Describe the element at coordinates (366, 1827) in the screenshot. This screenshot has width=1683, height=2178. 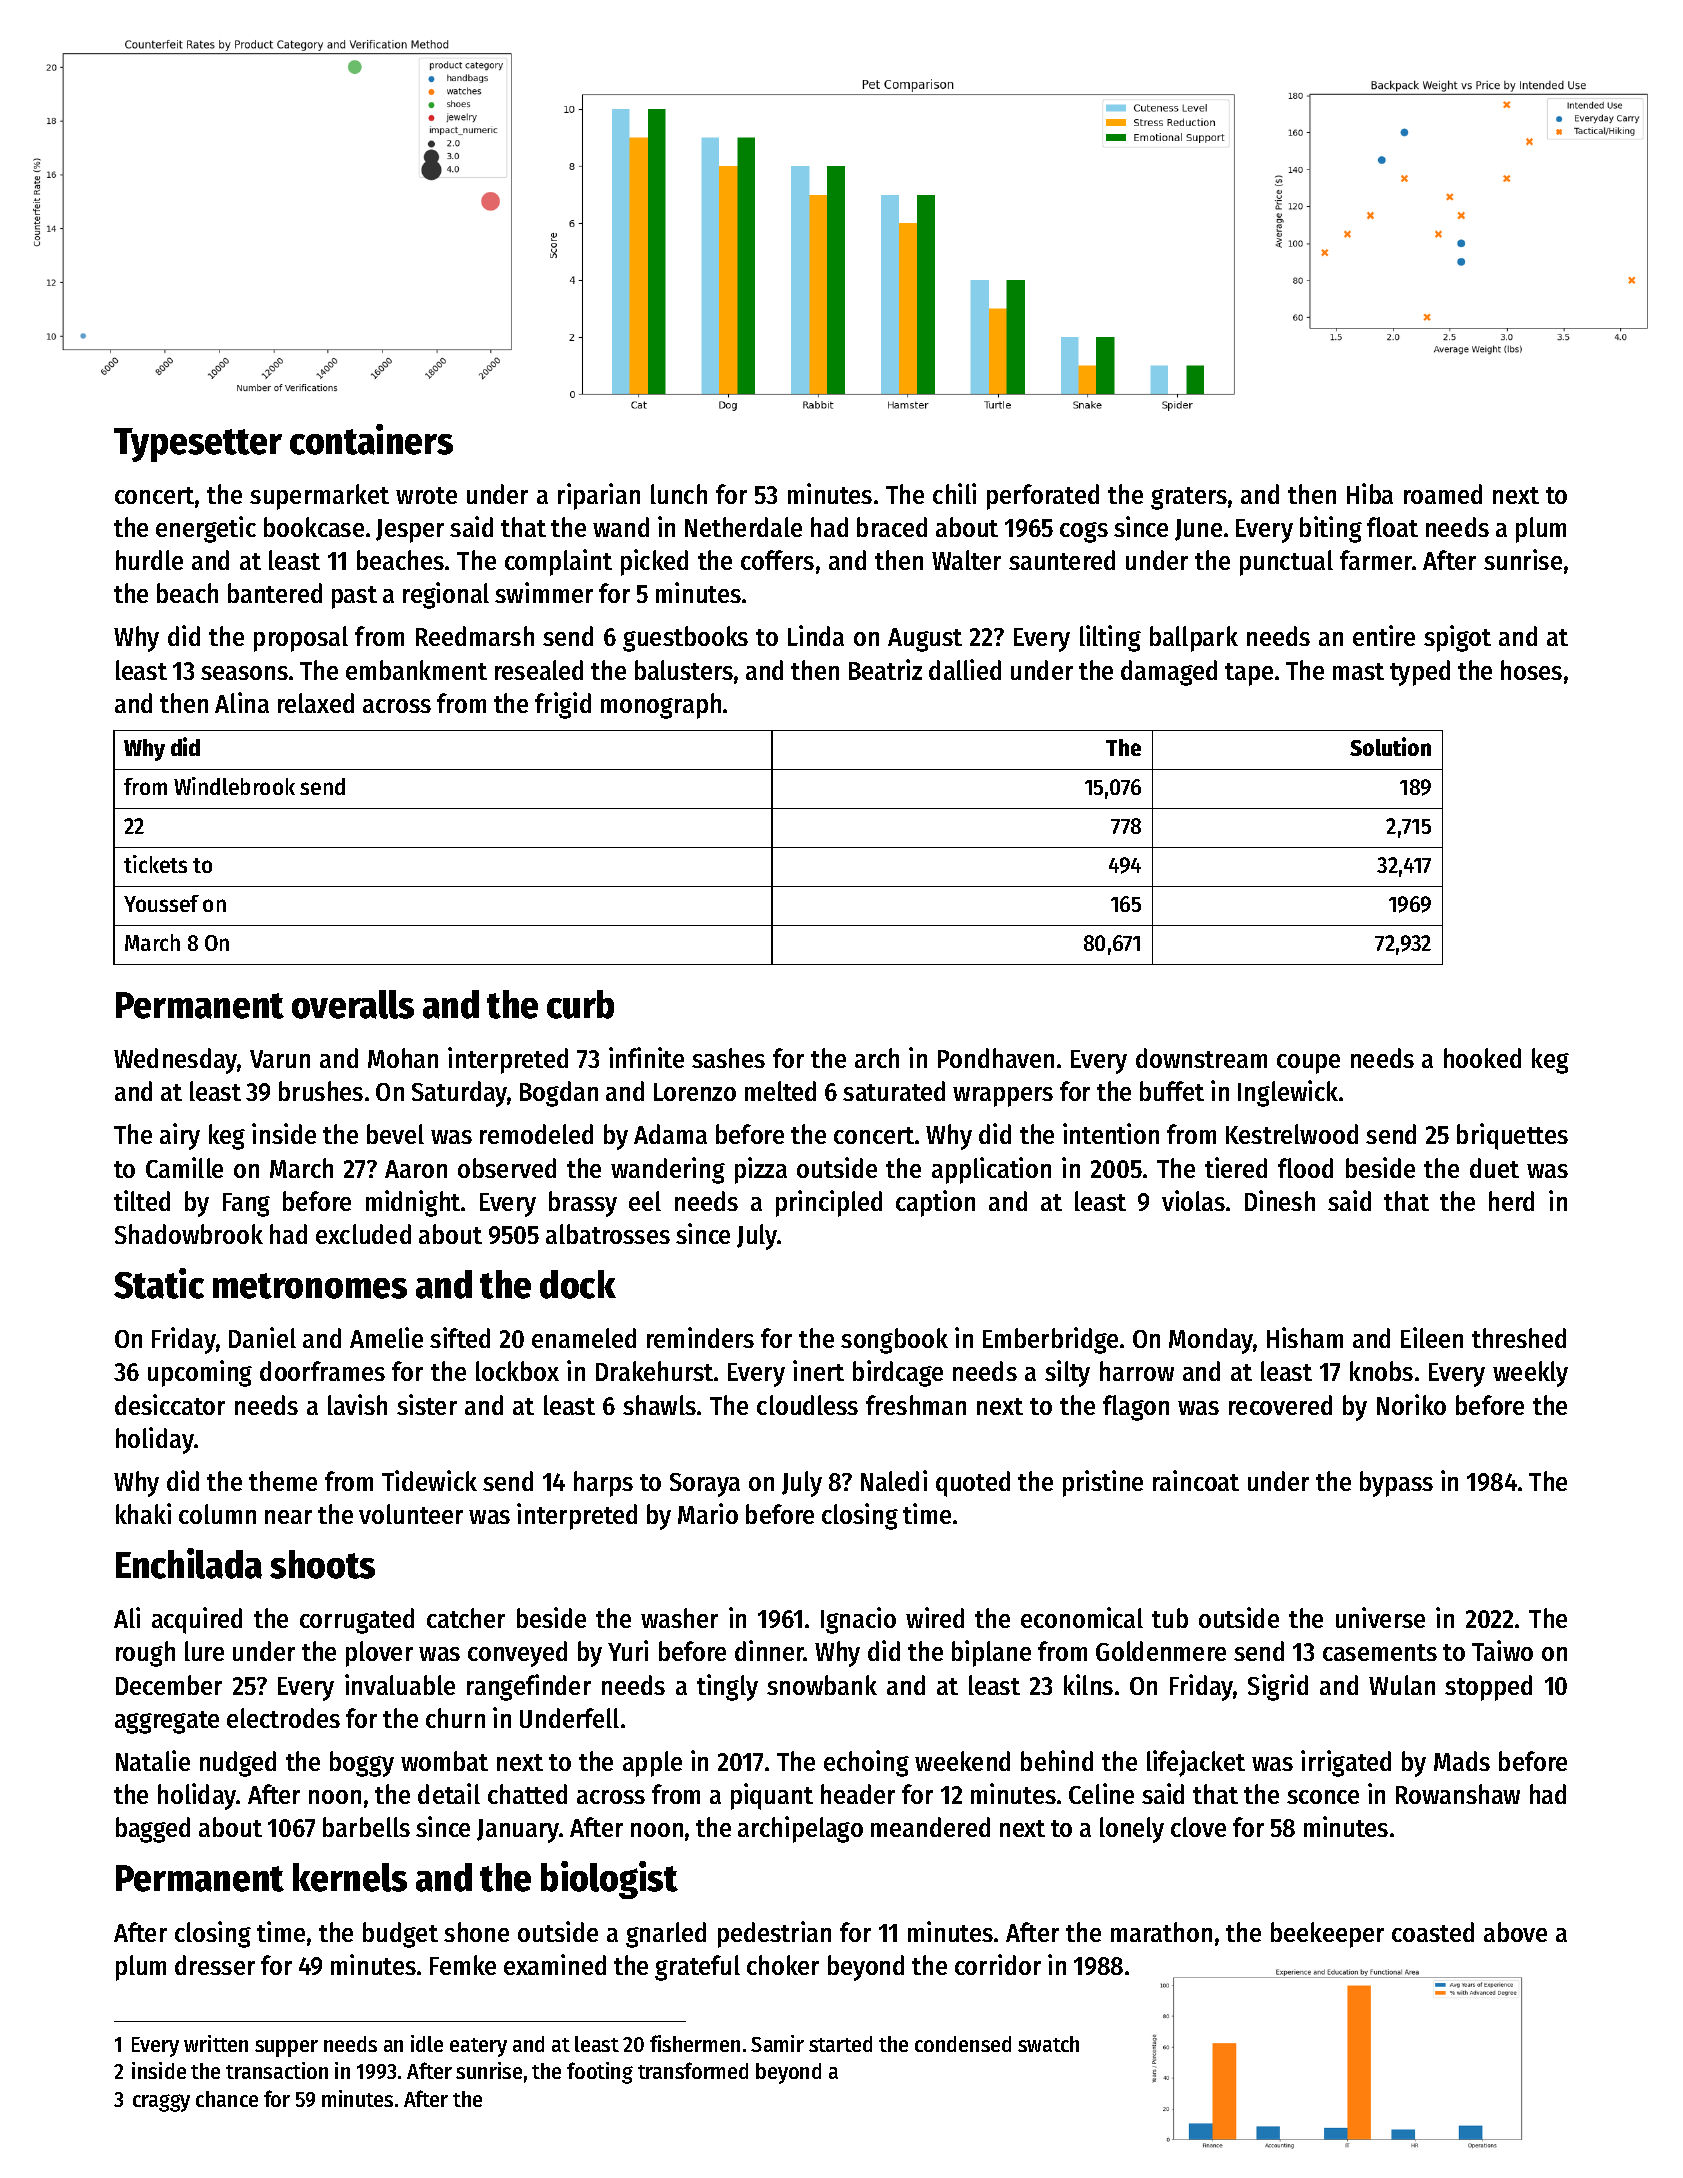
I see `barbells` at that location.
